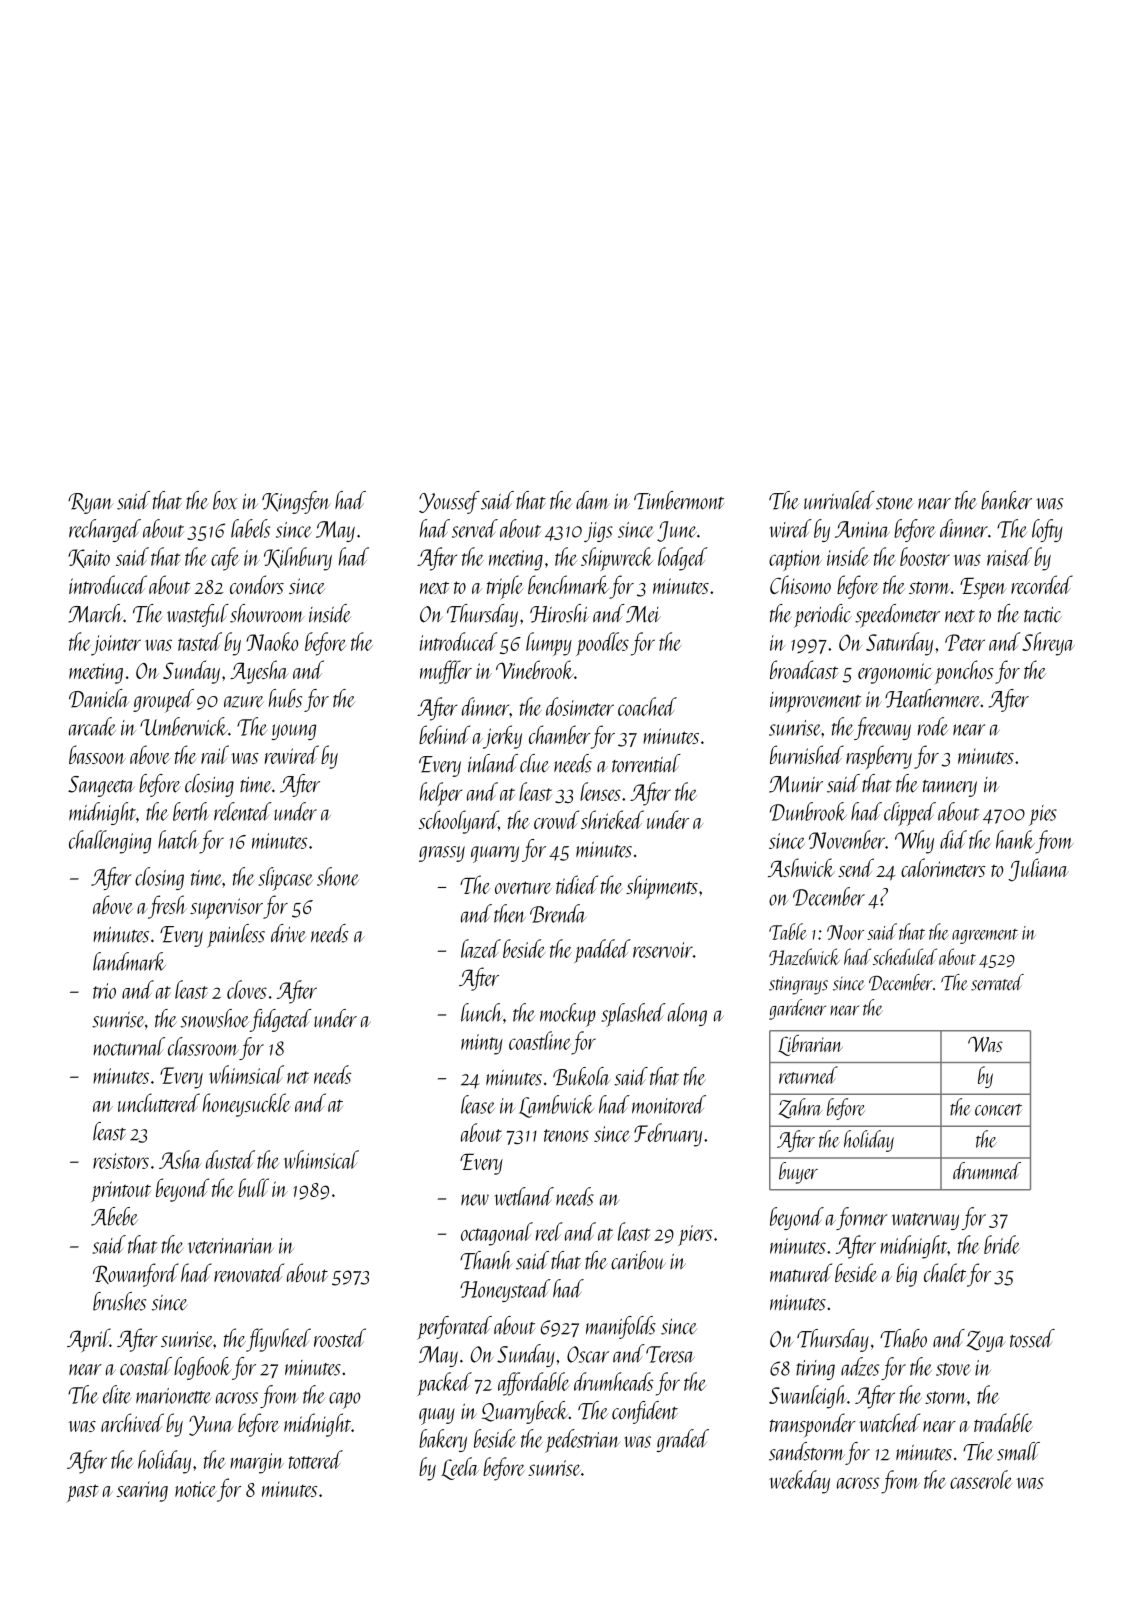  Describe the element at coordinates (823, 616) in the screenshot. I see `periodic` at that location.
